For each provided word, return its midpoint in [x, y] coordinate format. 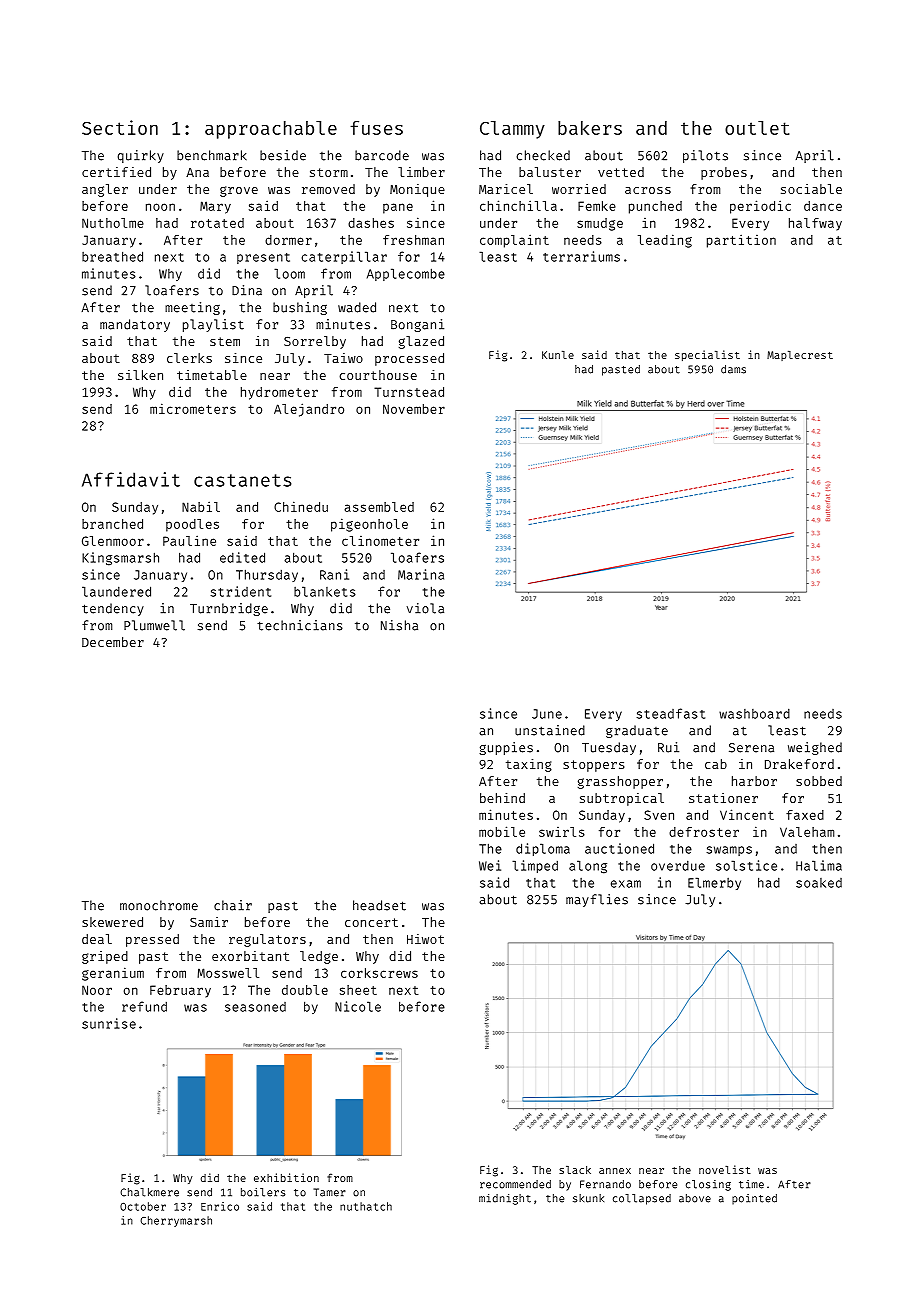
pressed [152, 940]
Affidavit [131, 479]
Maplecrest [800, 356]
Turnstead [409, 392]
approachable [271, 130]
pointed [754, 1199]
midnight [505, 1199]
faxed [805, 815]
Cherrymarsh [176, 1221]
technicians [300, 625]
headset [379, 905]
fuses [377, 128]
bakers [590, 128]
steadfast [671, 713]
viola [425, 608]
